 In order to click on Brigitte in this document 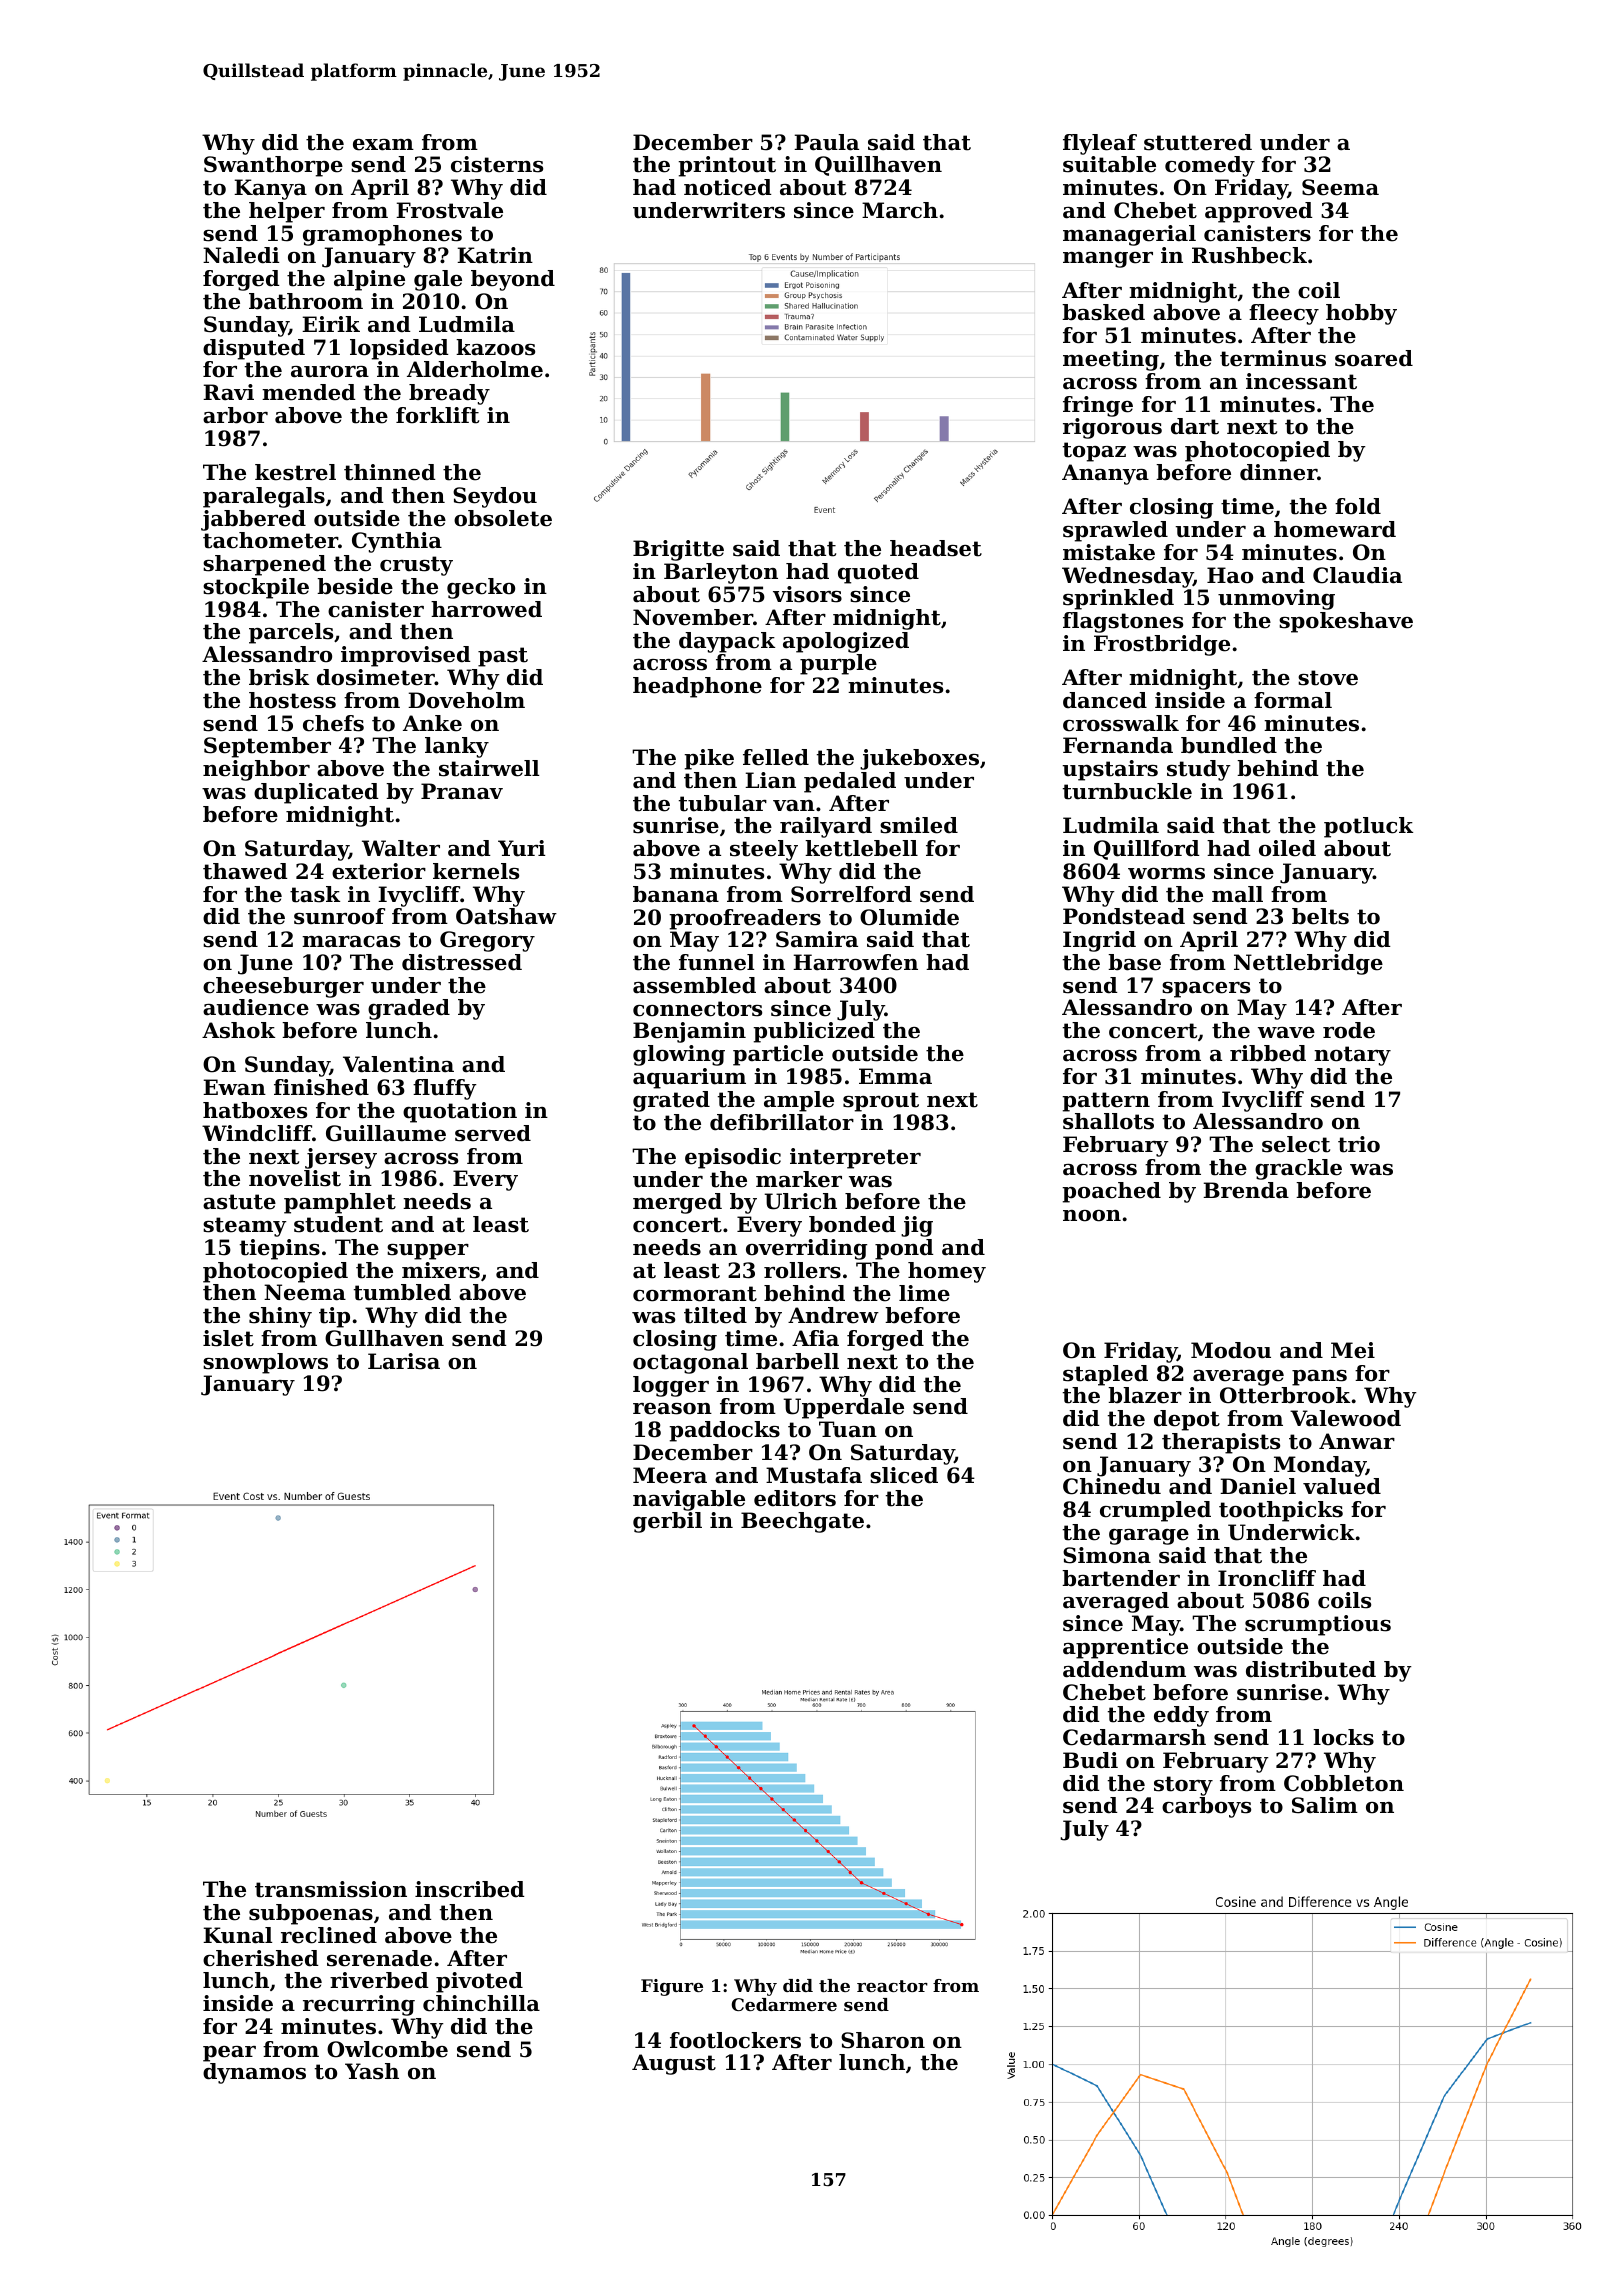, I will do `click(678, 550)`.
